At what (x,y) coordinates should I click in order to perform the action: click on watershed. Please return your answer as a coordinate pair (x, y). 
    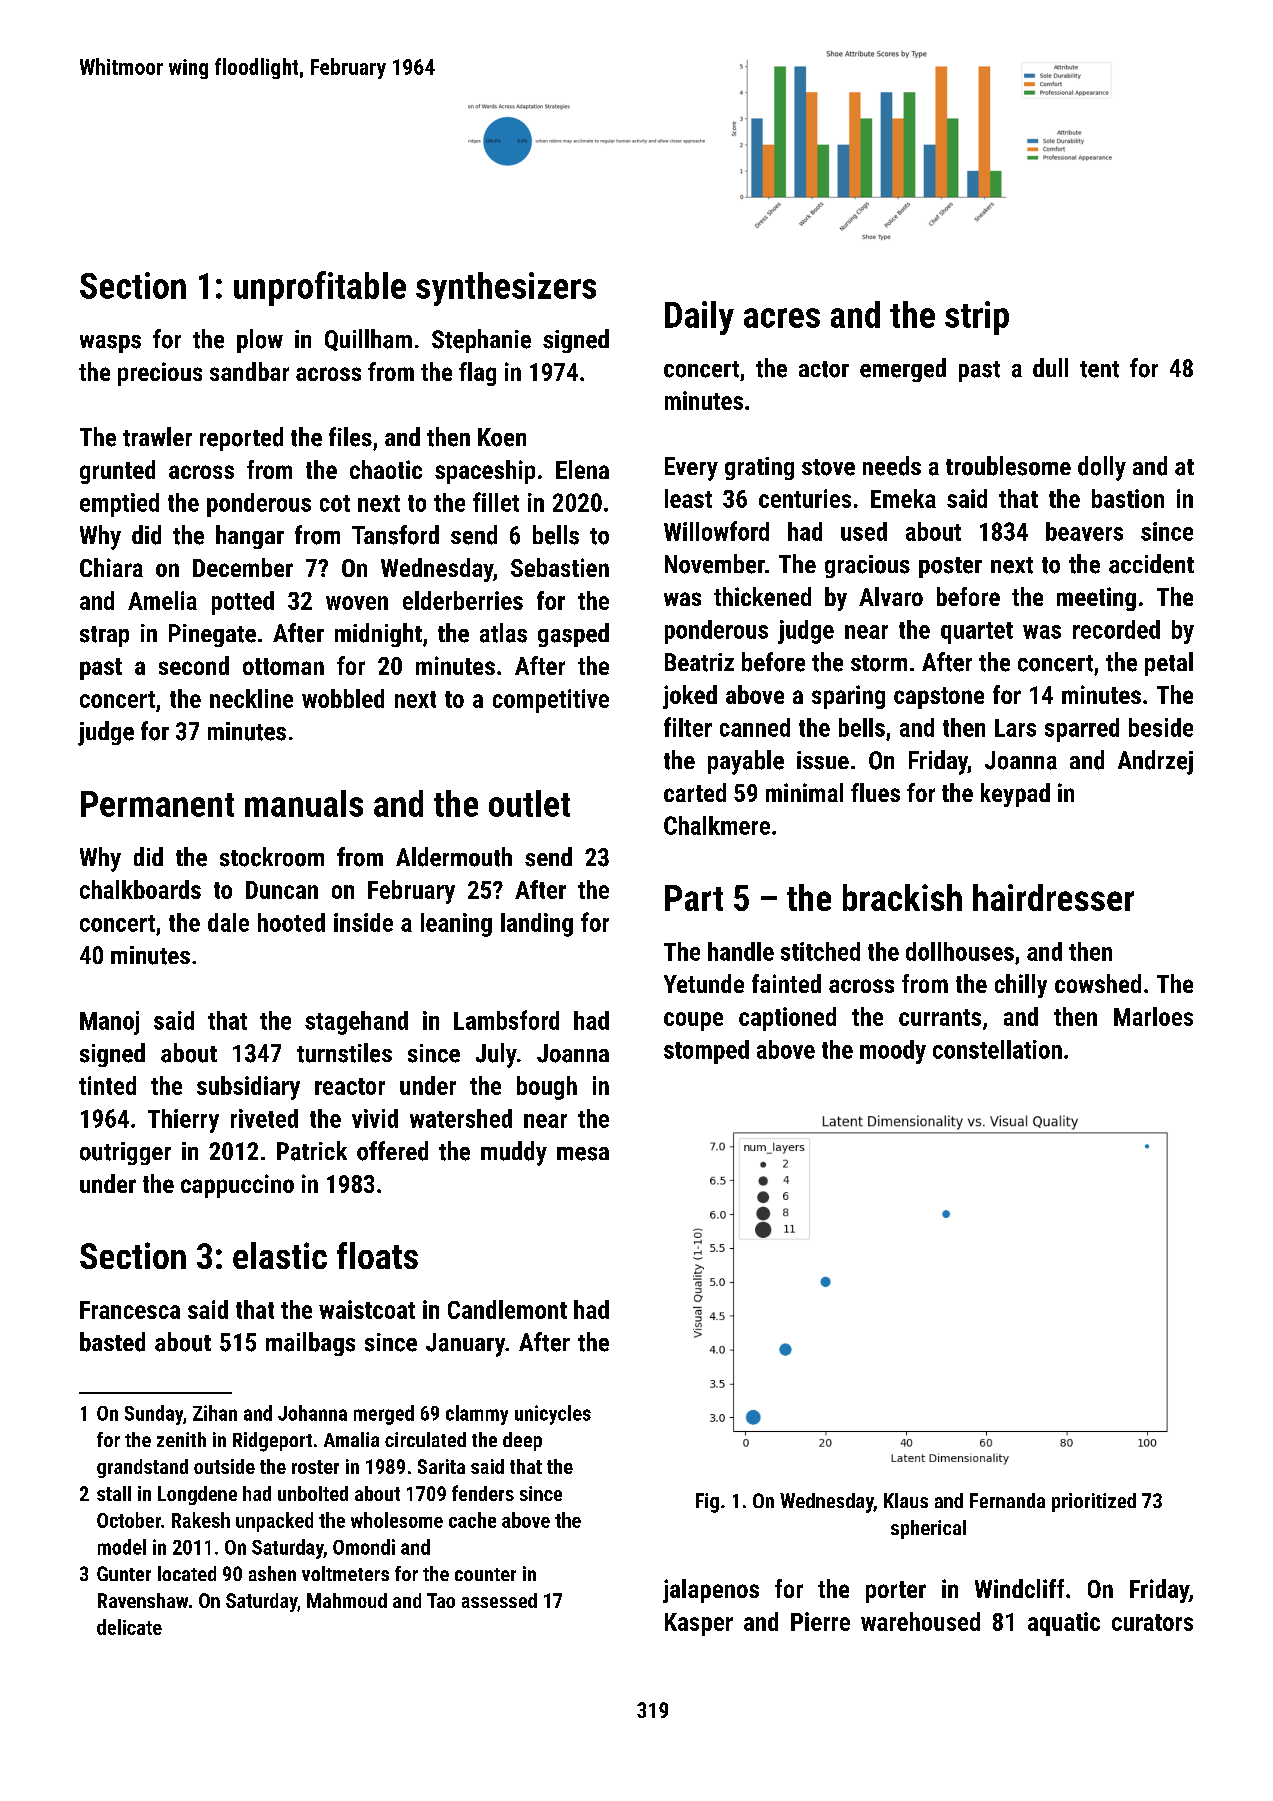
    Looking at the image, I should click on (461, 1118).
